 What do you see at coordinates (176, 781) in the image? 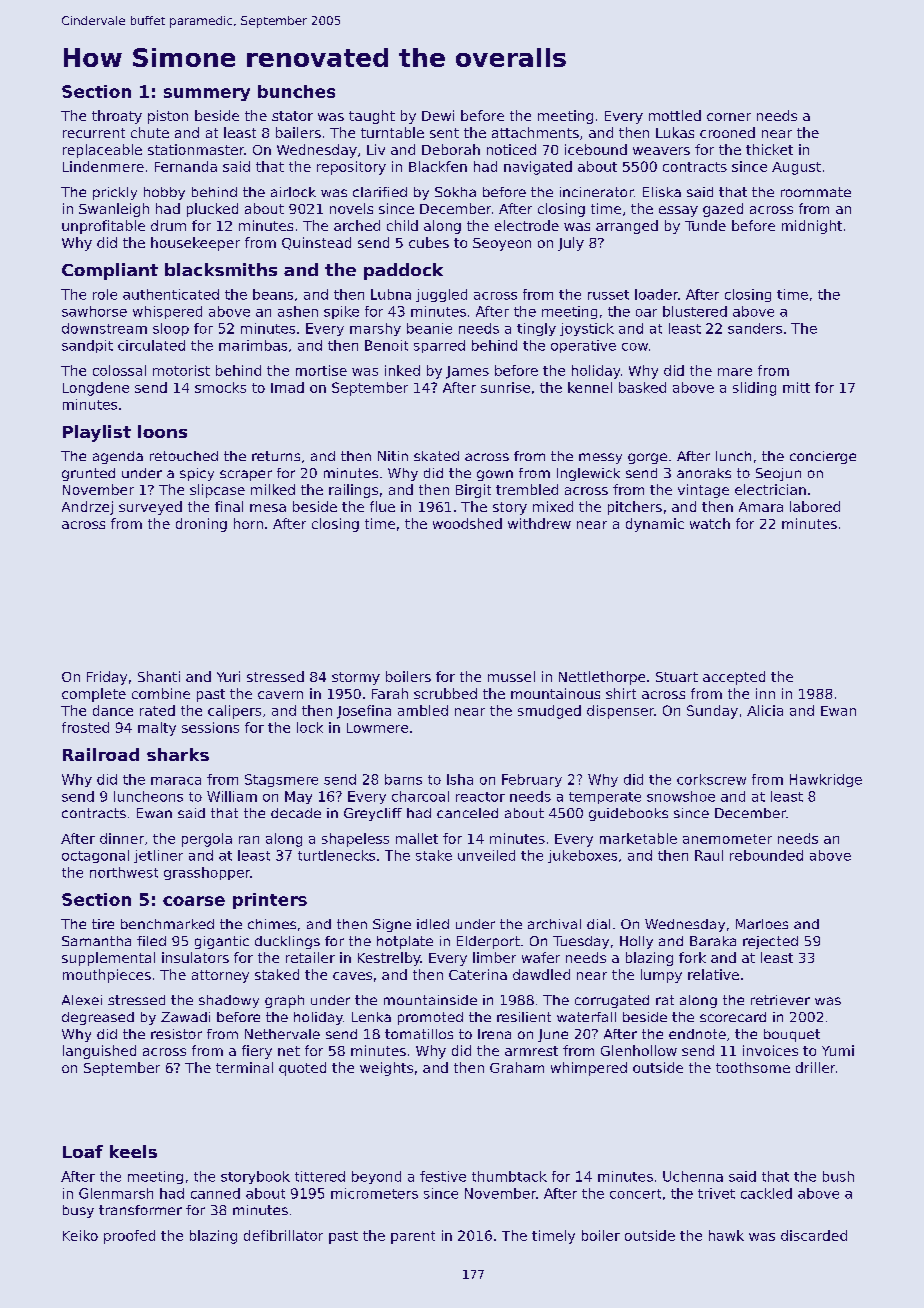
I see `maraca` at bounding box center [176, 781].
